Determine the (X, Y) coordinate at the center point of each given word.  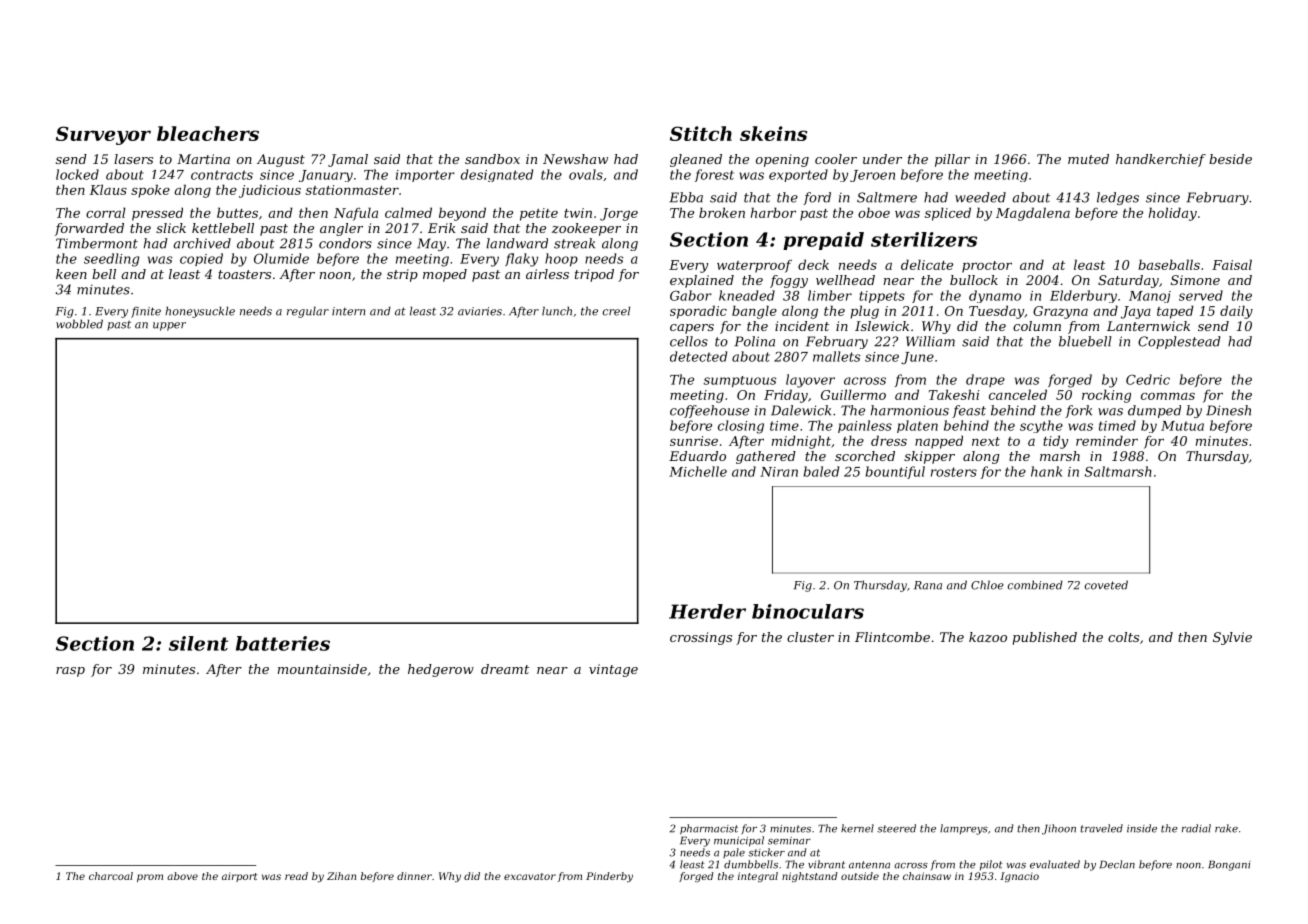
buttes (237, 212)
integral (758, 877)
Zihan (341, 876)
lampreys (964, 829)
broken (722, 212)
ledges (1118, 198)
